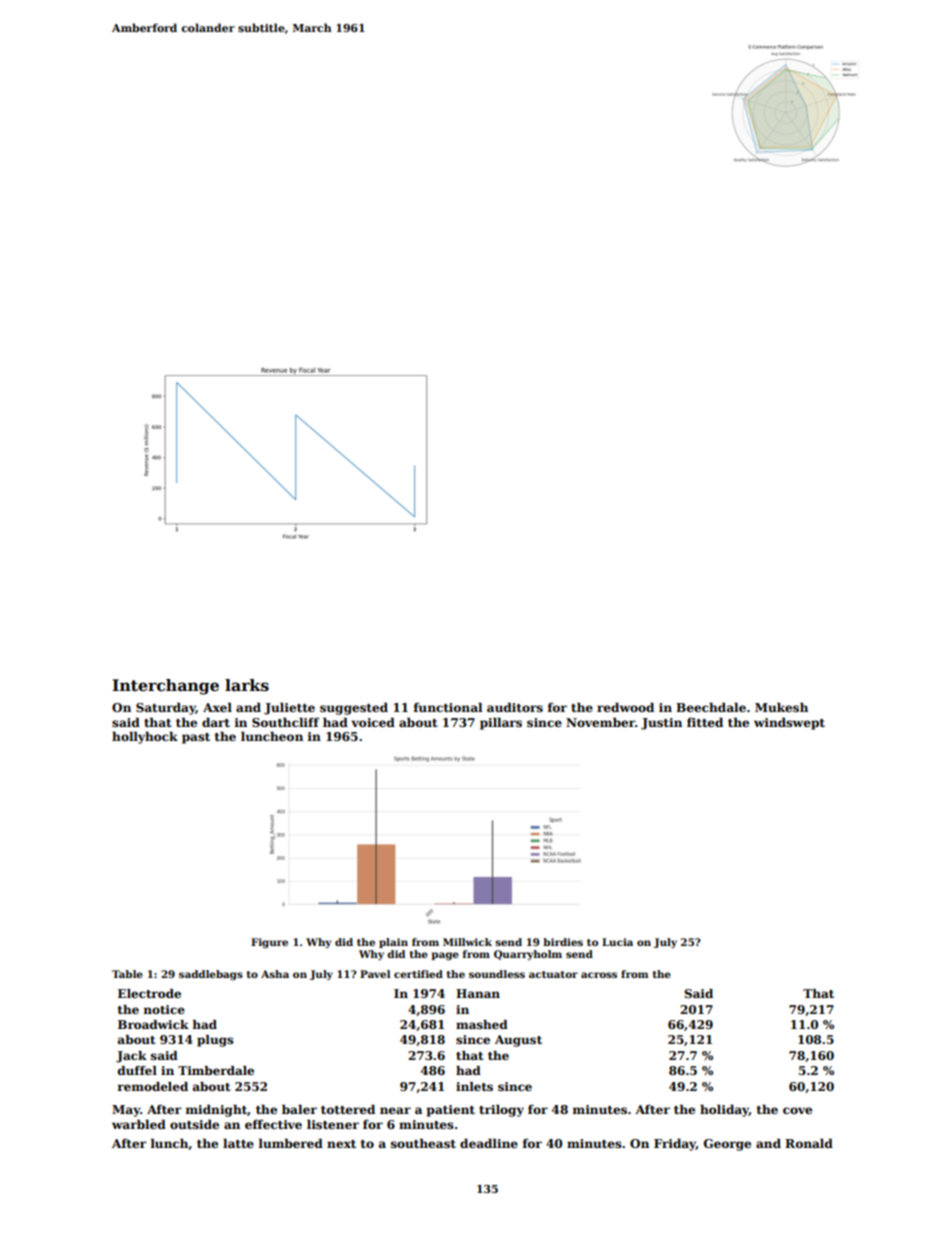 The height and width of the page is (1233, 952). What do you see at coordinates (137, 1070) in the page?
I see `duffel` at bounding box center [137, 1070].
